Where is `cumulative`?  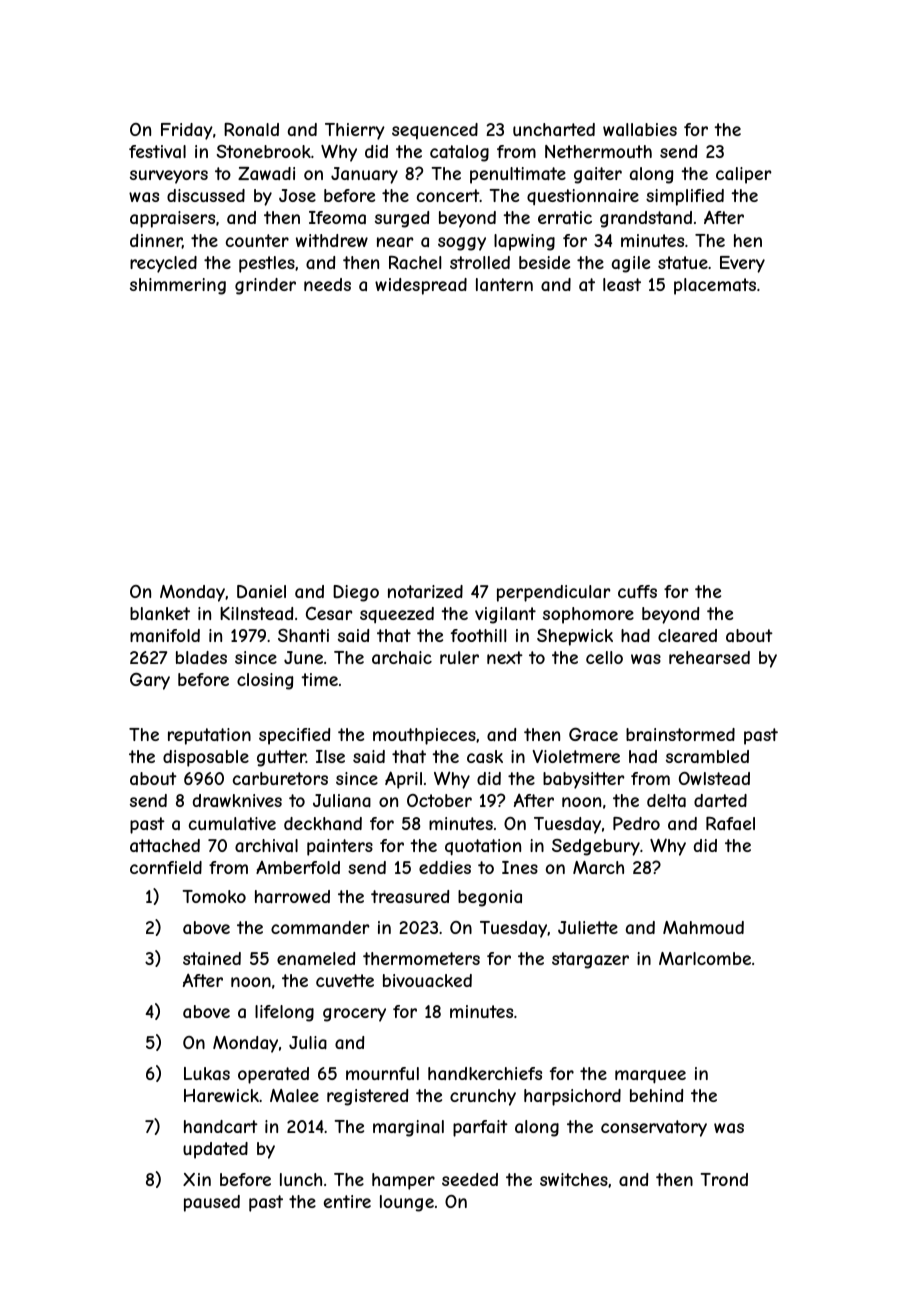
cumulative is located at coordinates (232, 823).
